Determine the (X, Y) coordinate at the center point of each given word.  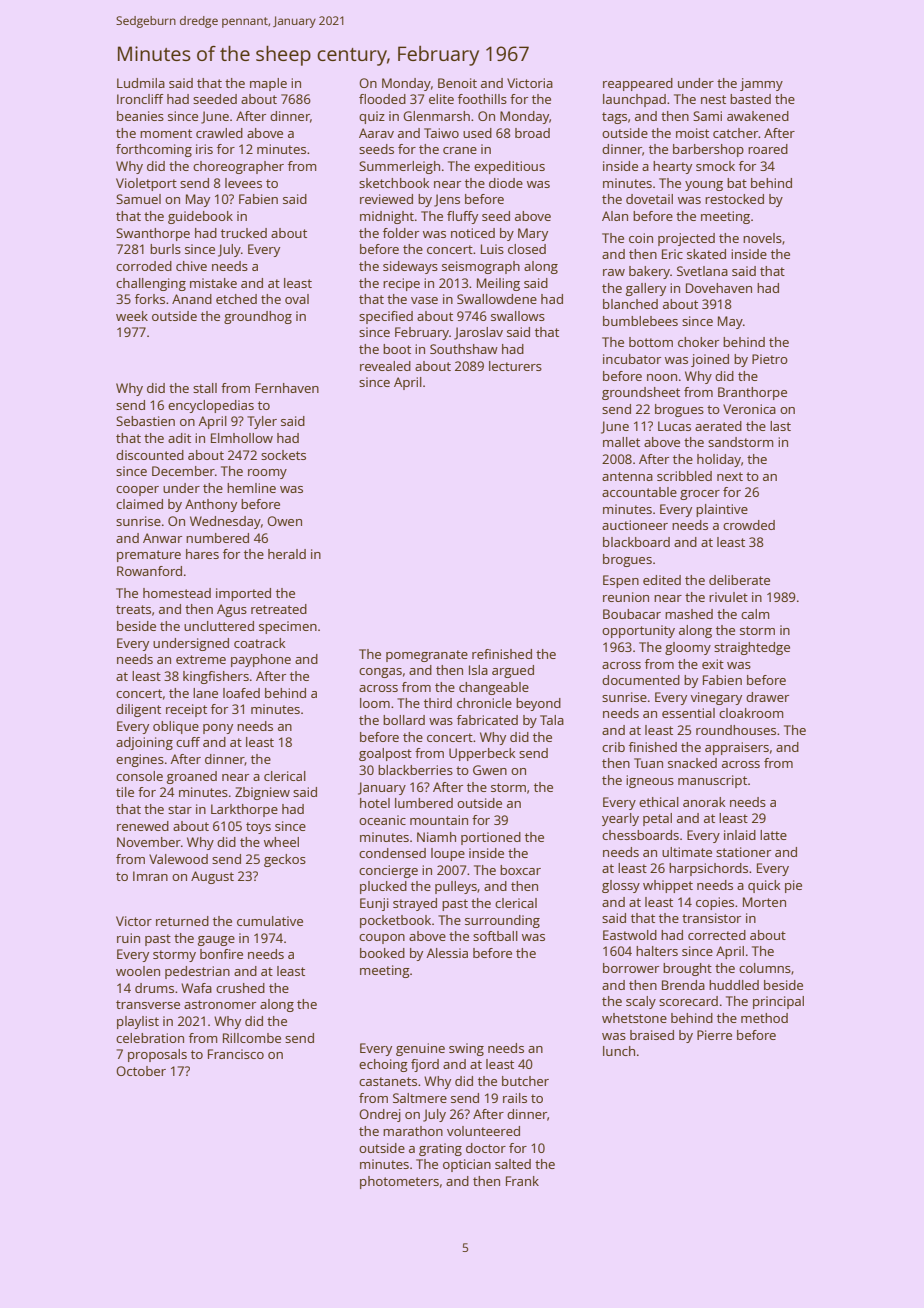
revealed (385, 366)
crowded (749, 525)
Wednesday (225, 522)
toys (258, 828)
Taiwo (441, 133)
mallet (621, 442)
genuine (420, 1049)
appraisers (737, 748)
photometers (399, 1182)
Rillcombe (252, 1038)
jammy (761, 84)
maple (268, 84)
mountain (439, 820)
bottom (651, 342)
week (132, 316)
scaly (641, 1002)
